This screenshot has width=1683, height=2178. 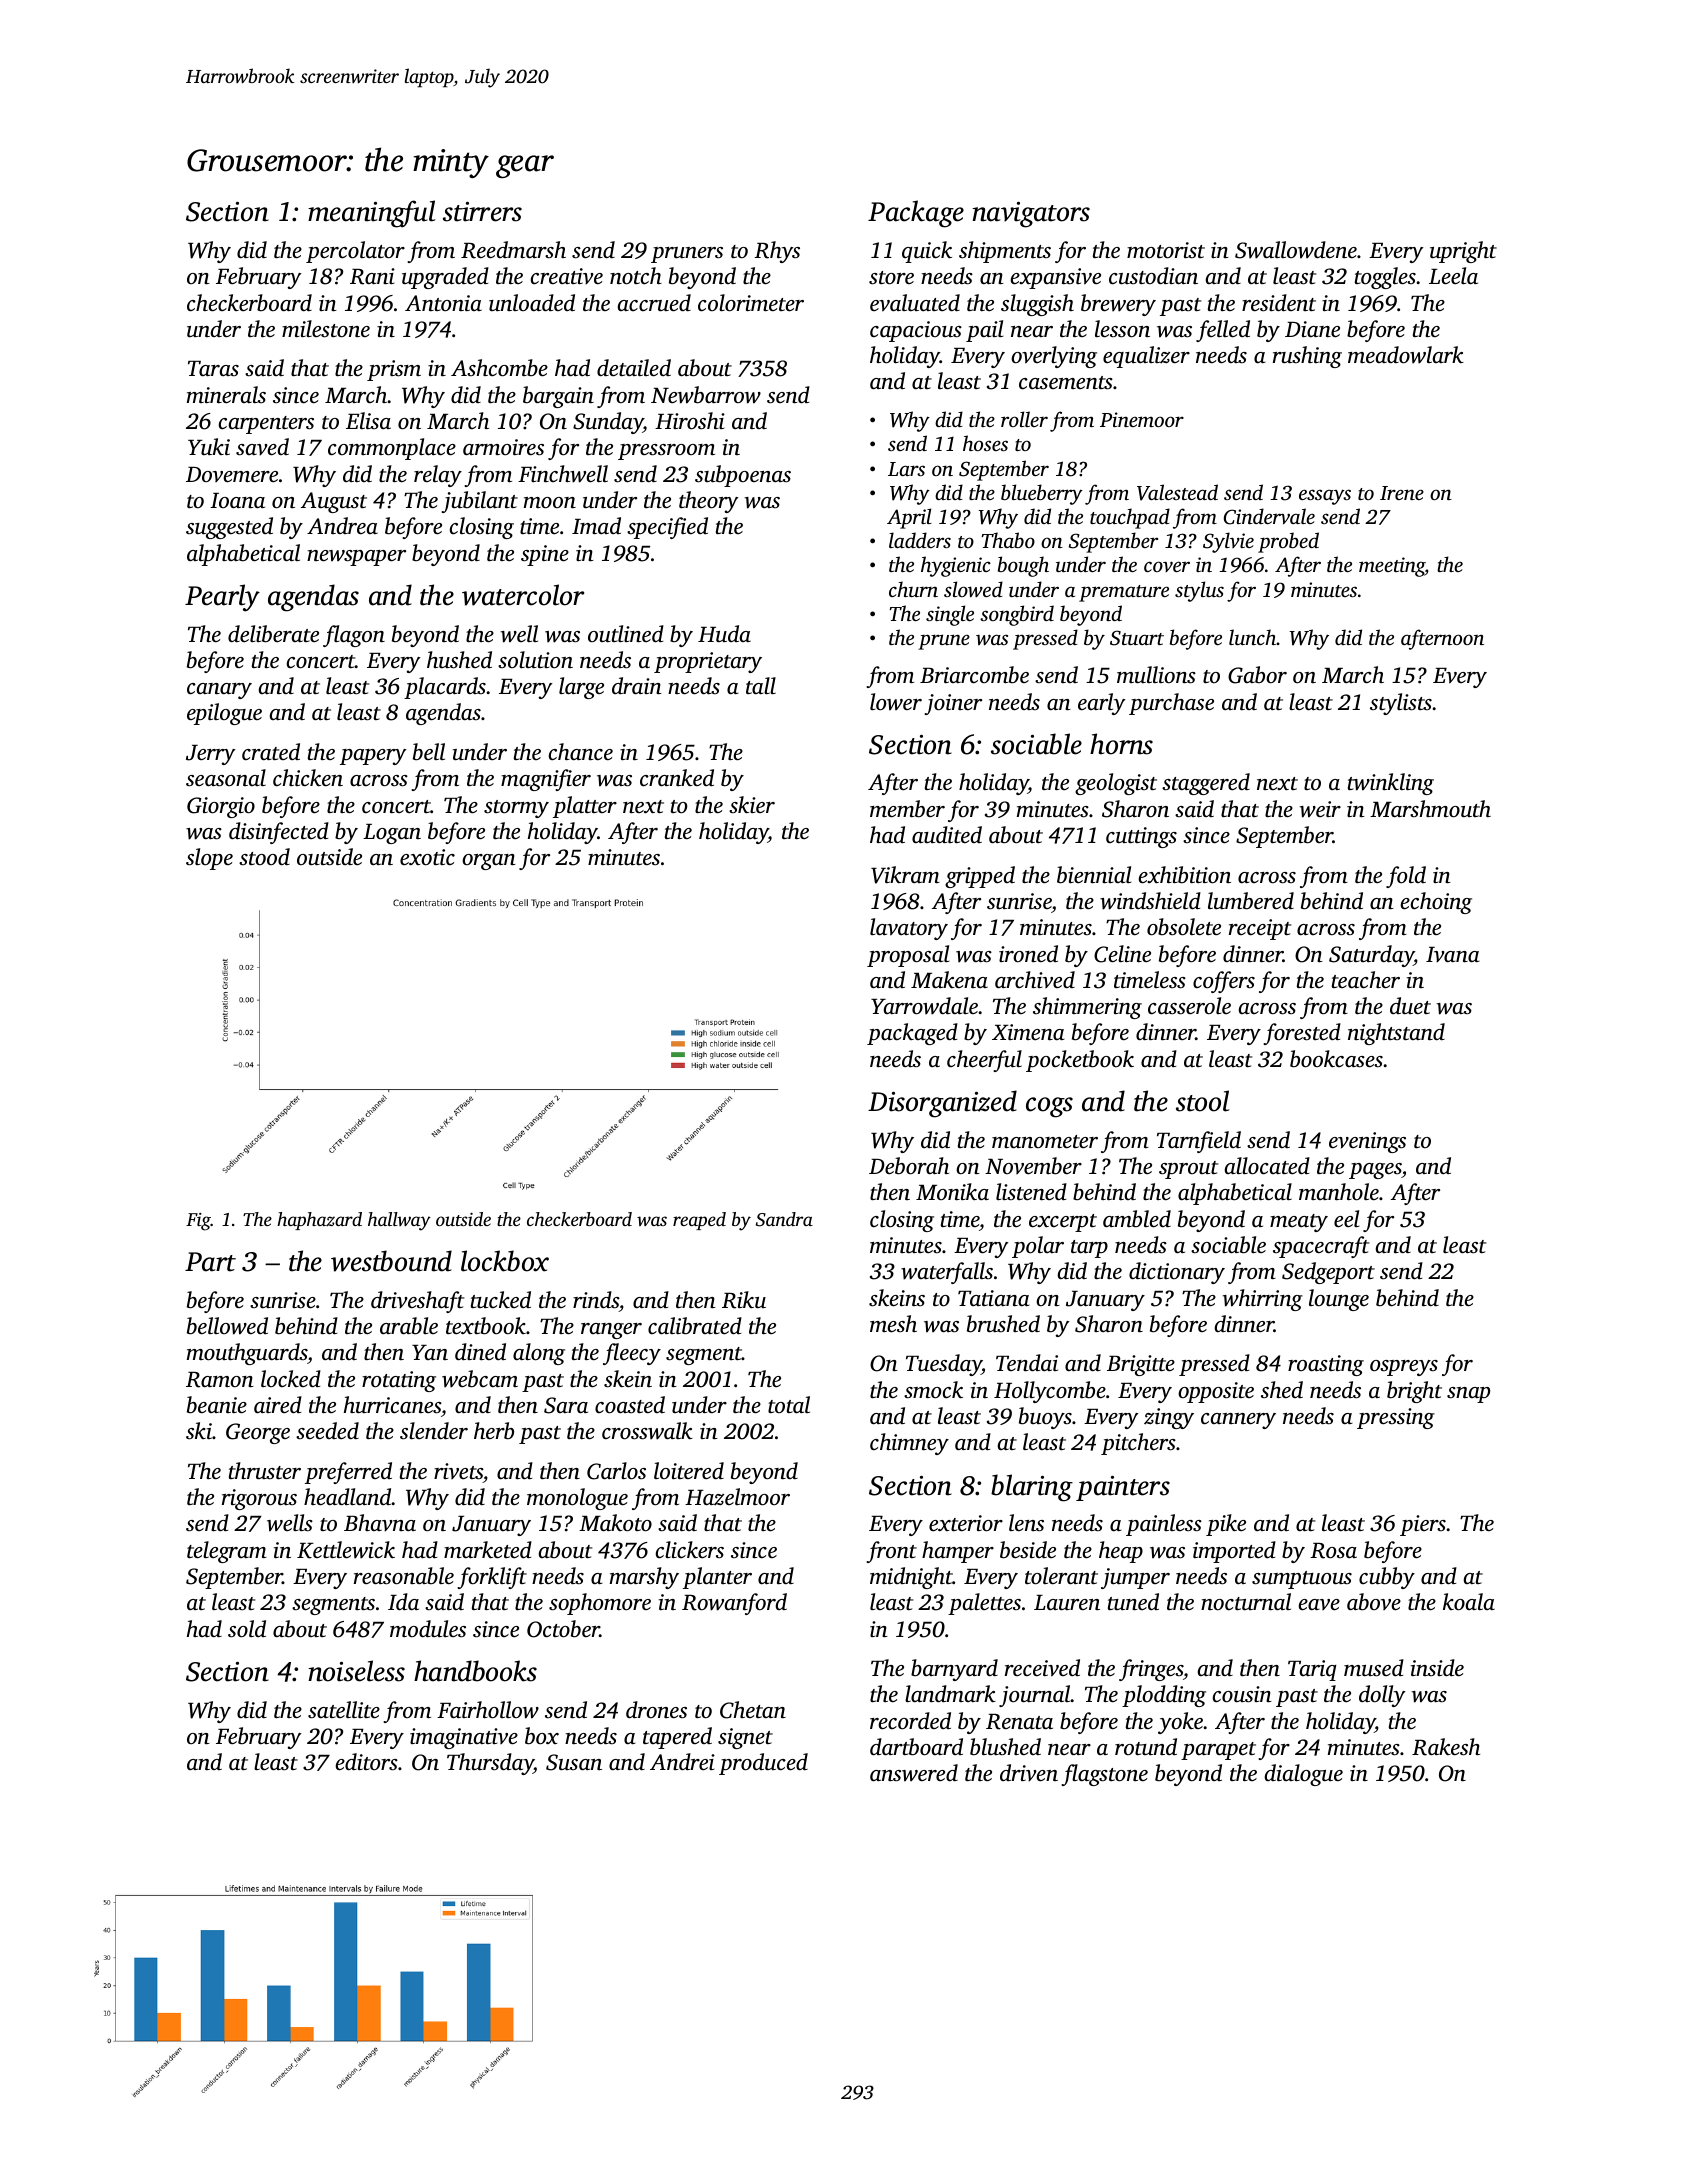 I want to click on hallway, so click(x=399, y=1221).
